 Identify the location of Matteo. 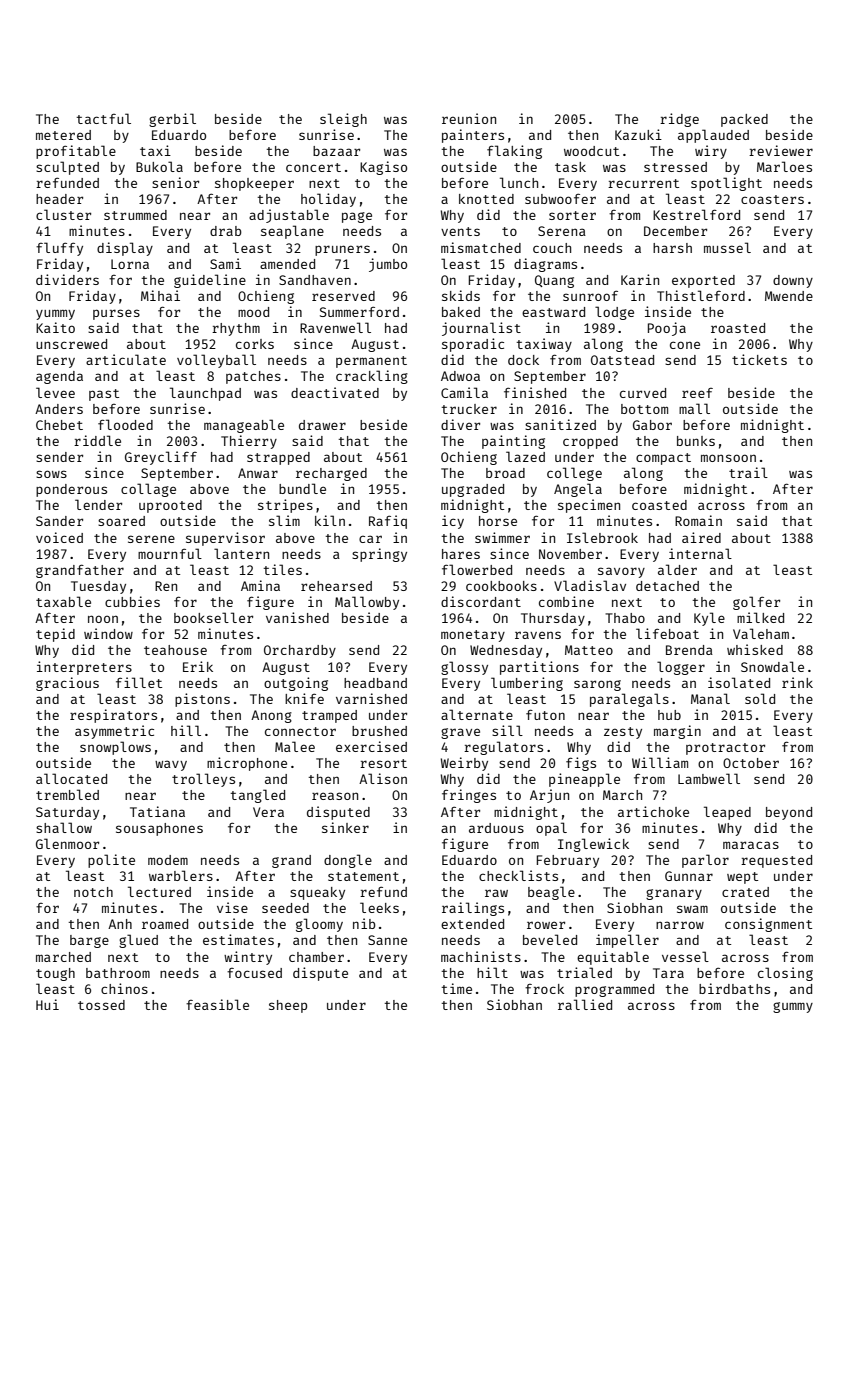
(589, 650).
